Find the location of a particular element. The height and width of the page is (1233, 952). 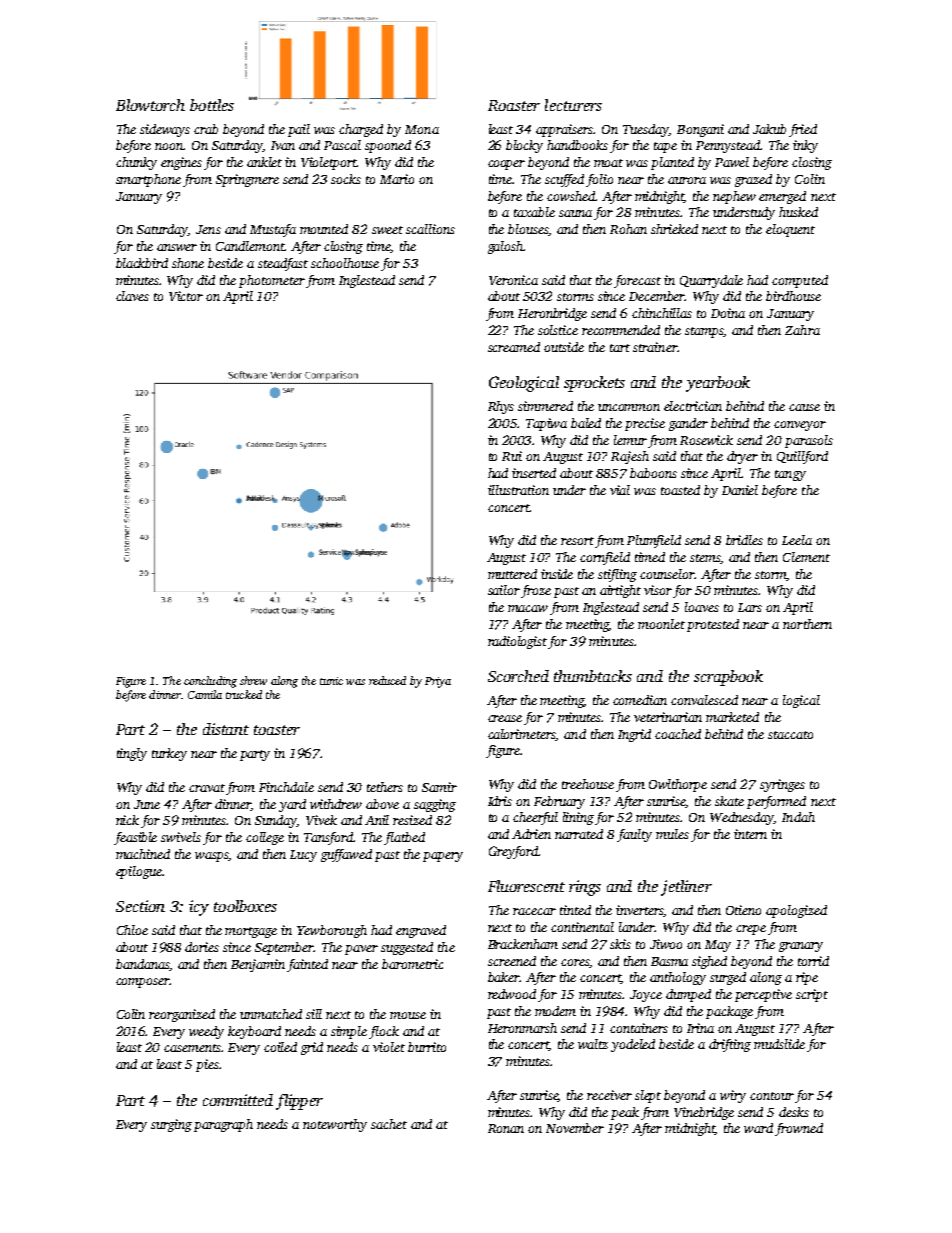

Mona is located at coordinates (422, 129).
